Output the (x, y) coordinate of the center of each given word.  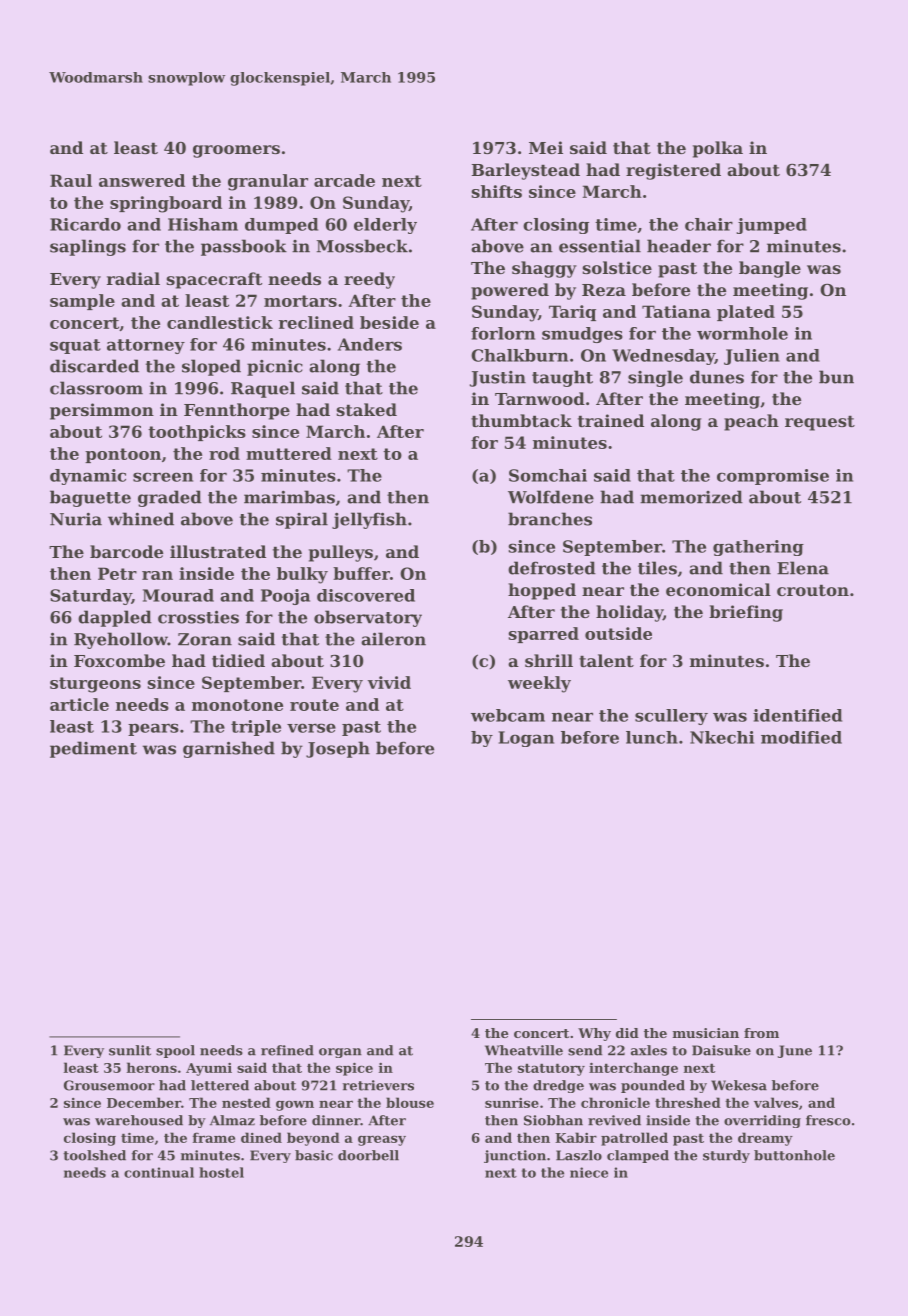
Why (594, 1034)
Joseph (338, 749)
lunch (652, 737)
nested (246, 1102)
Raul (71, 180)
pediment (93, 749)
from (761, 1033)
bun (836, 377)
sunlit (130, 1050)
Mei (546, 147)
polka (718, 149)
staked (367, 409)
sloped (211, 367)
